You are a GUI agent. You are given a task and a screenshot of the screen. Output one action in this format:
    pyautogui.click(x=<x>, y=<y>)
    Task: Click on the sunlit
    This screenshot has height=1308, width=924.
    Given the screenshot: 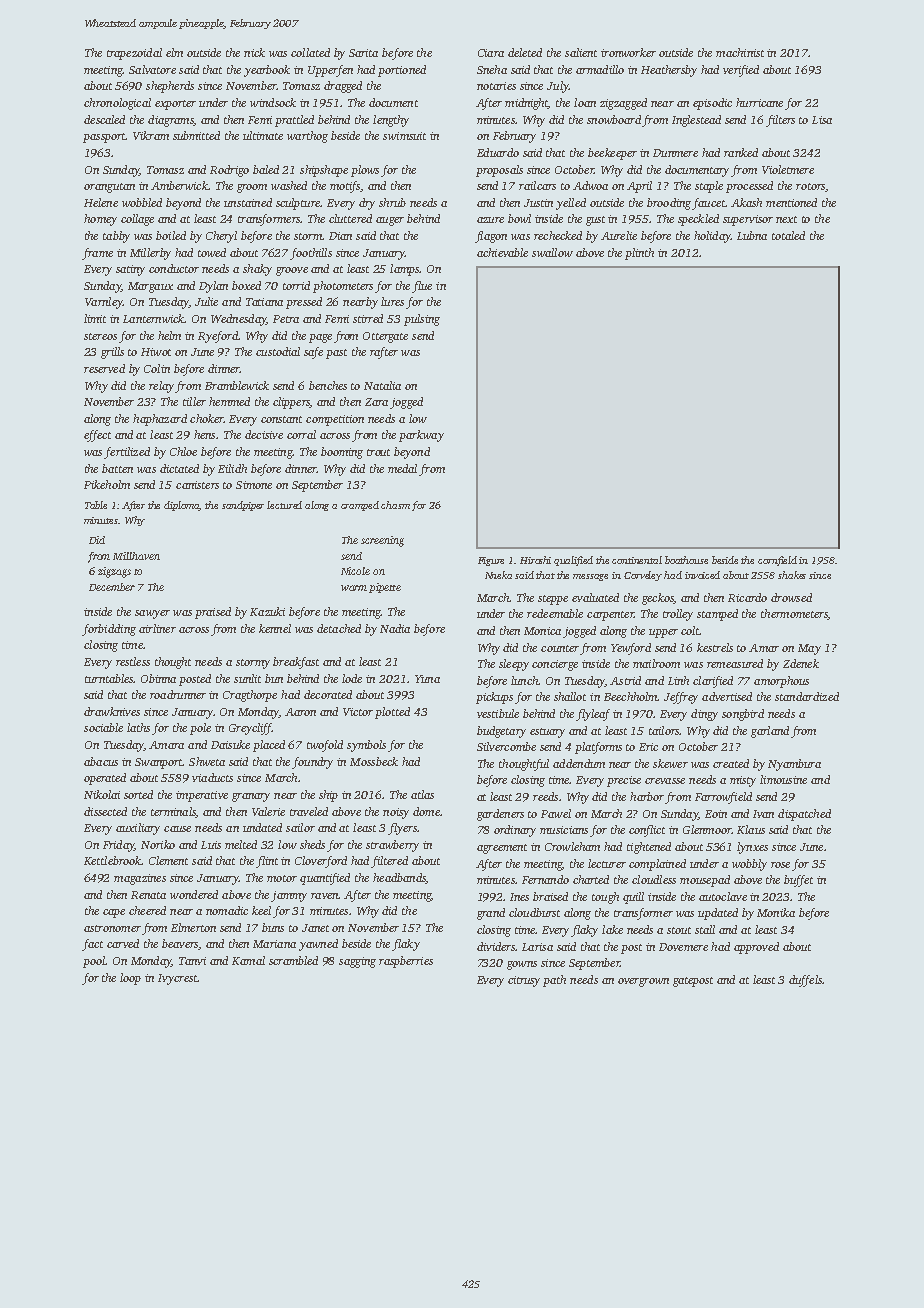 What is the action you would take?
    pyautogui.click(x=247, y=678)
